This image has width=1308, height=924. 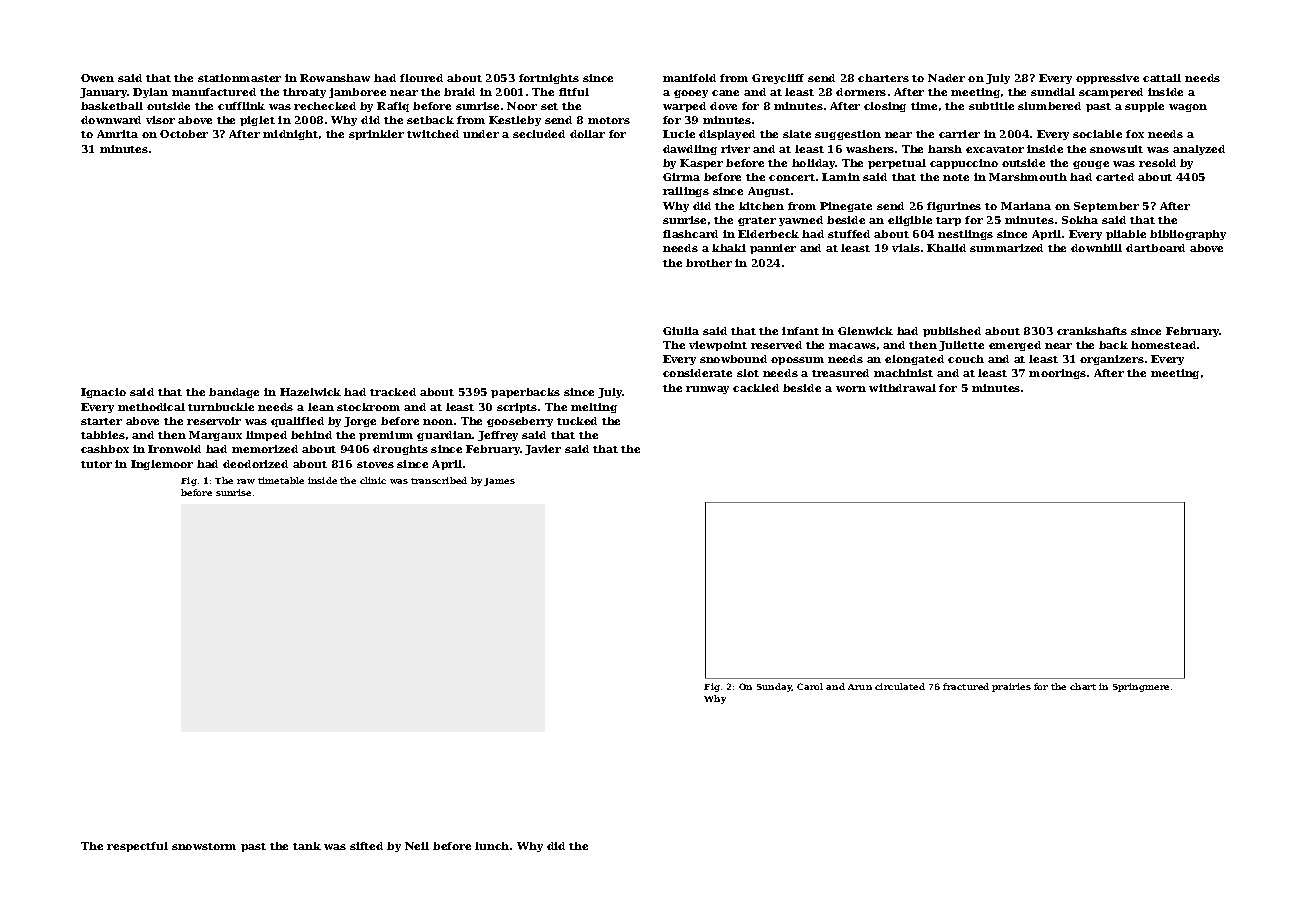 I want to click on Sunday, so click(x=774, y=687).
